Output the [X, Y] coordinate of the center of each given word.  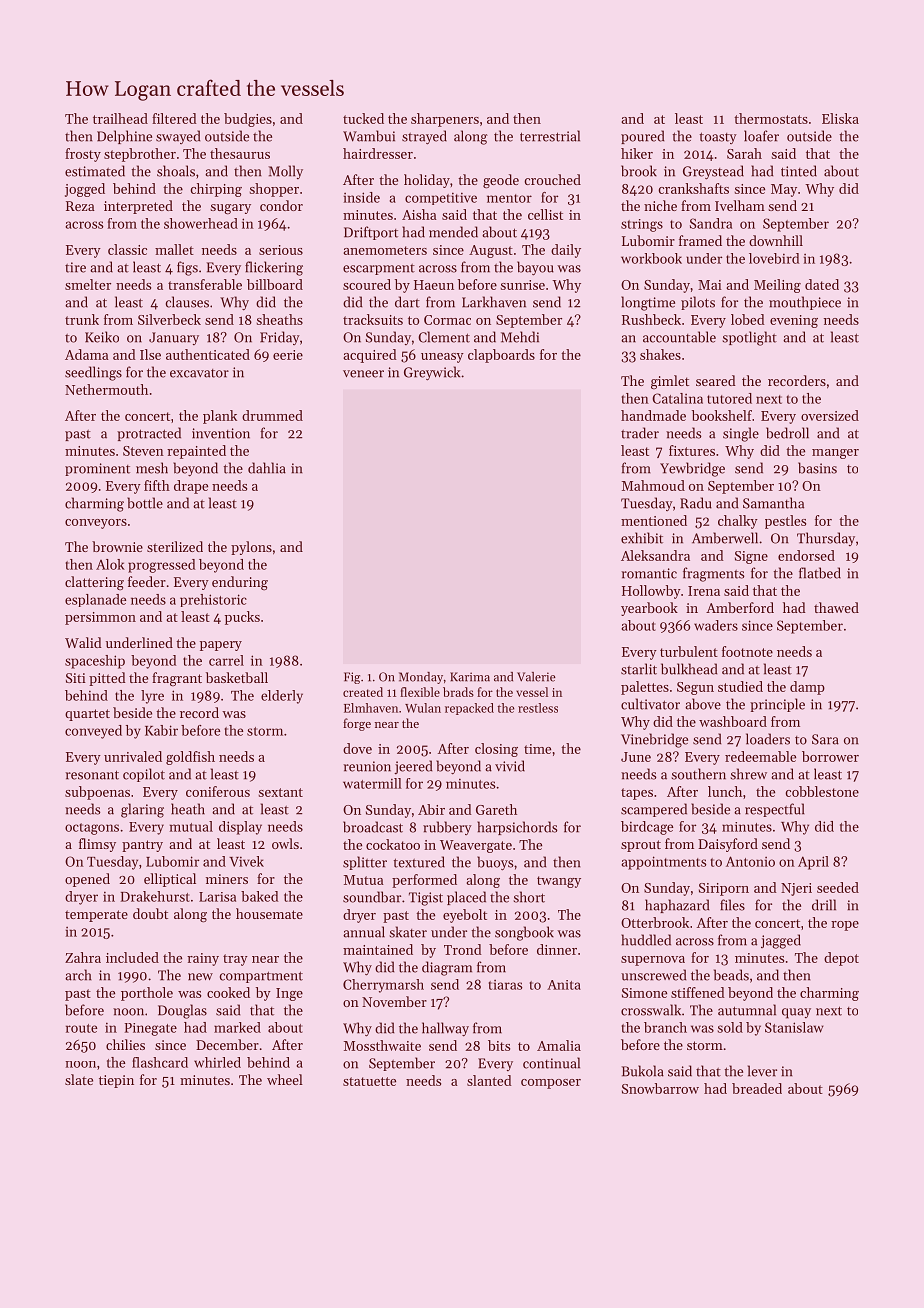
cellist [545, 214]
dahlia [267, 468]
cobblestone [822, 791]
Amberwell [725, 538]
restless [538, 708]
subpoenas [97, 793]
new [200, 977]
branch [665, 1027]
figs [187, 268]
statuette [369, 1081]
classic [127, 249]
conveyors [96, 524]
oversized [830, 415]
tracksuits [373, 319]
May [784, 190]
